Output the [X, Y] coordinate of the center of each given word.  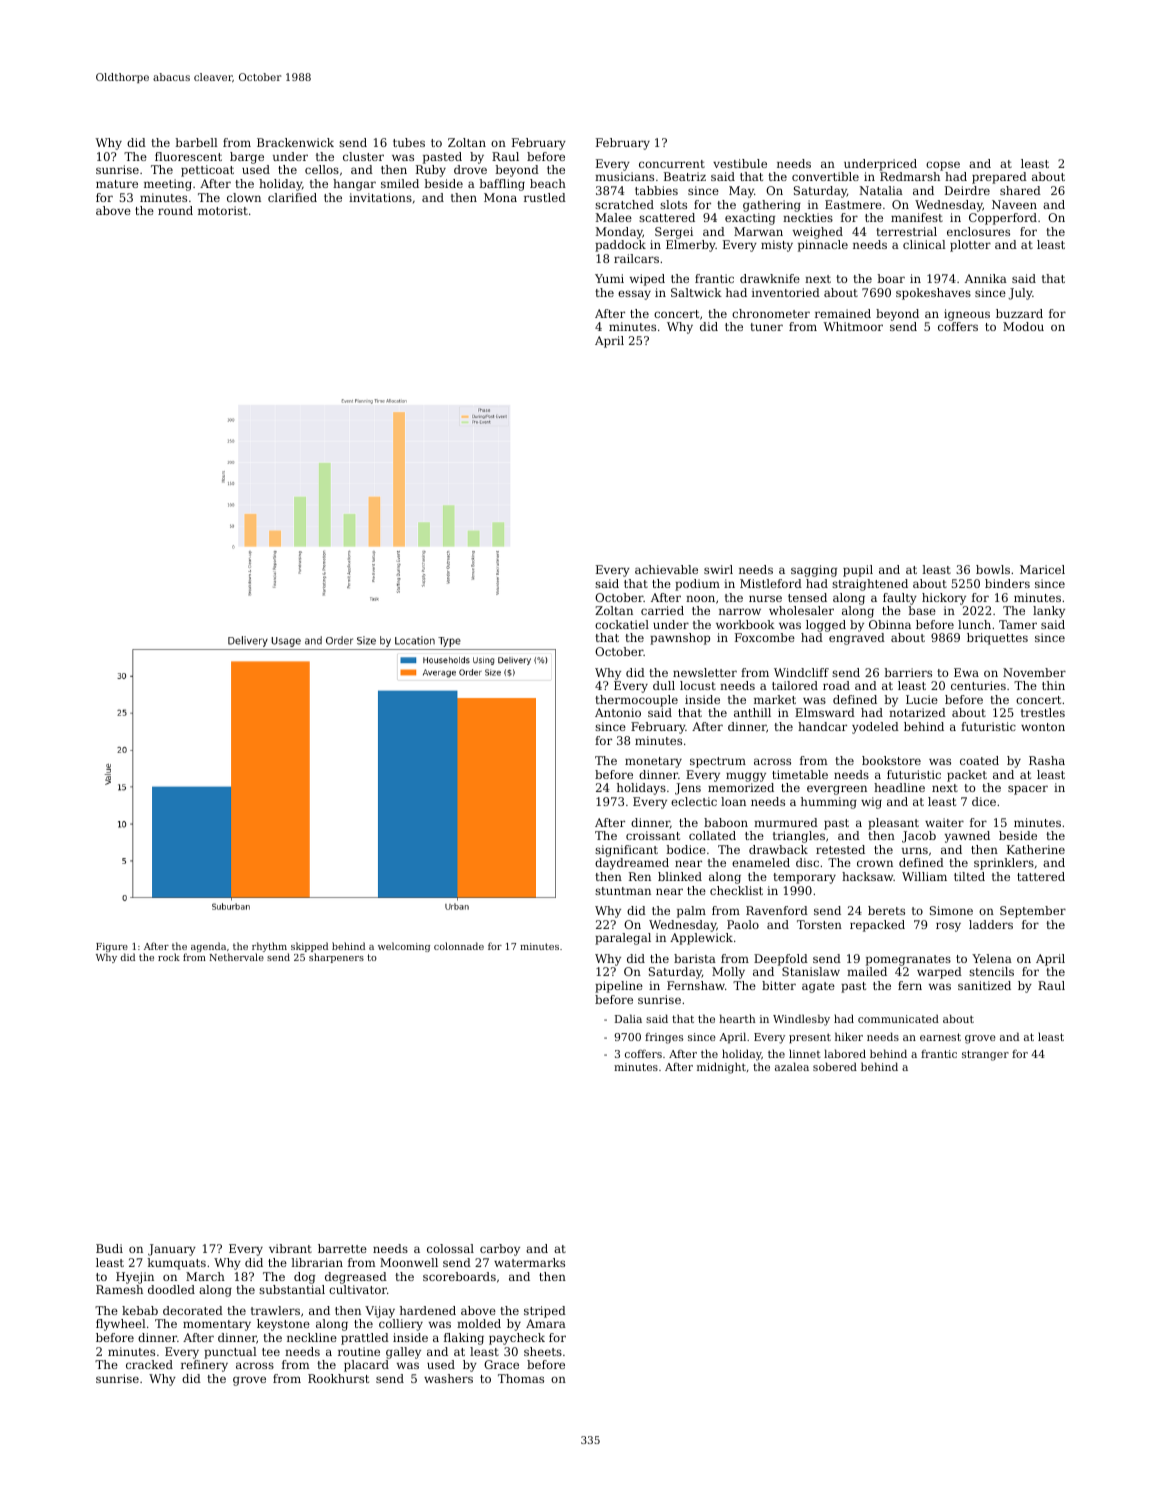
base [922, 610]
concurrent [672, 164]
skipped [309, 947]
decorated [193, 1310]
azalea [792, 1066]
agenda [208, 947]
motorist [223, 210]
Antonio [618, 712]
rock [169, 957]
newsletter [705, 672]
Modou [1023, 326]
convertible [825, 176]
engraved [857, 639]
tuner [766, 327]
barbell [196, 142]
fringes [664, 1038]
